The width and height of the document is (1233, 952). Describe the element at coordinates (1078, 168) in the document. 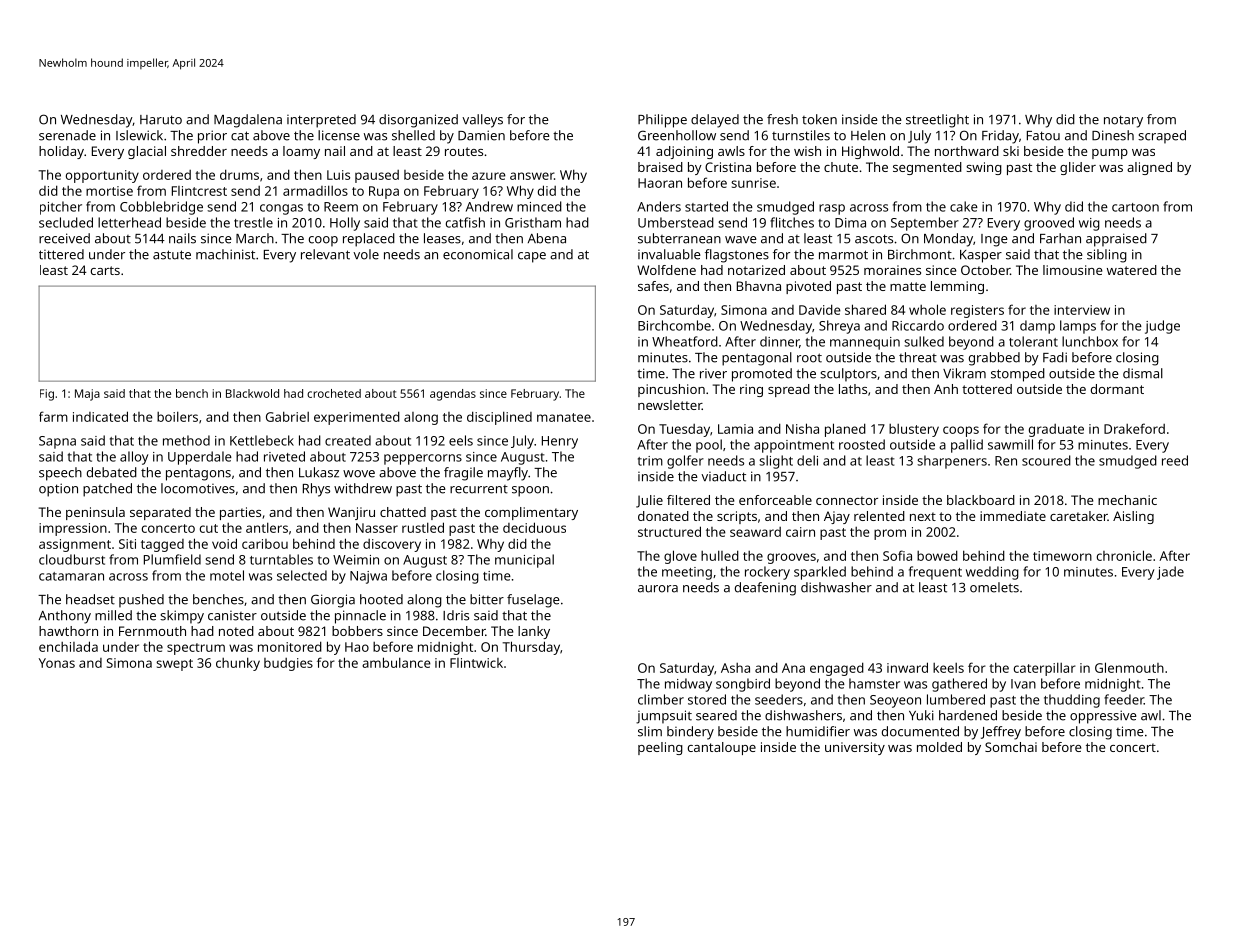

I see `glider` at that location.
